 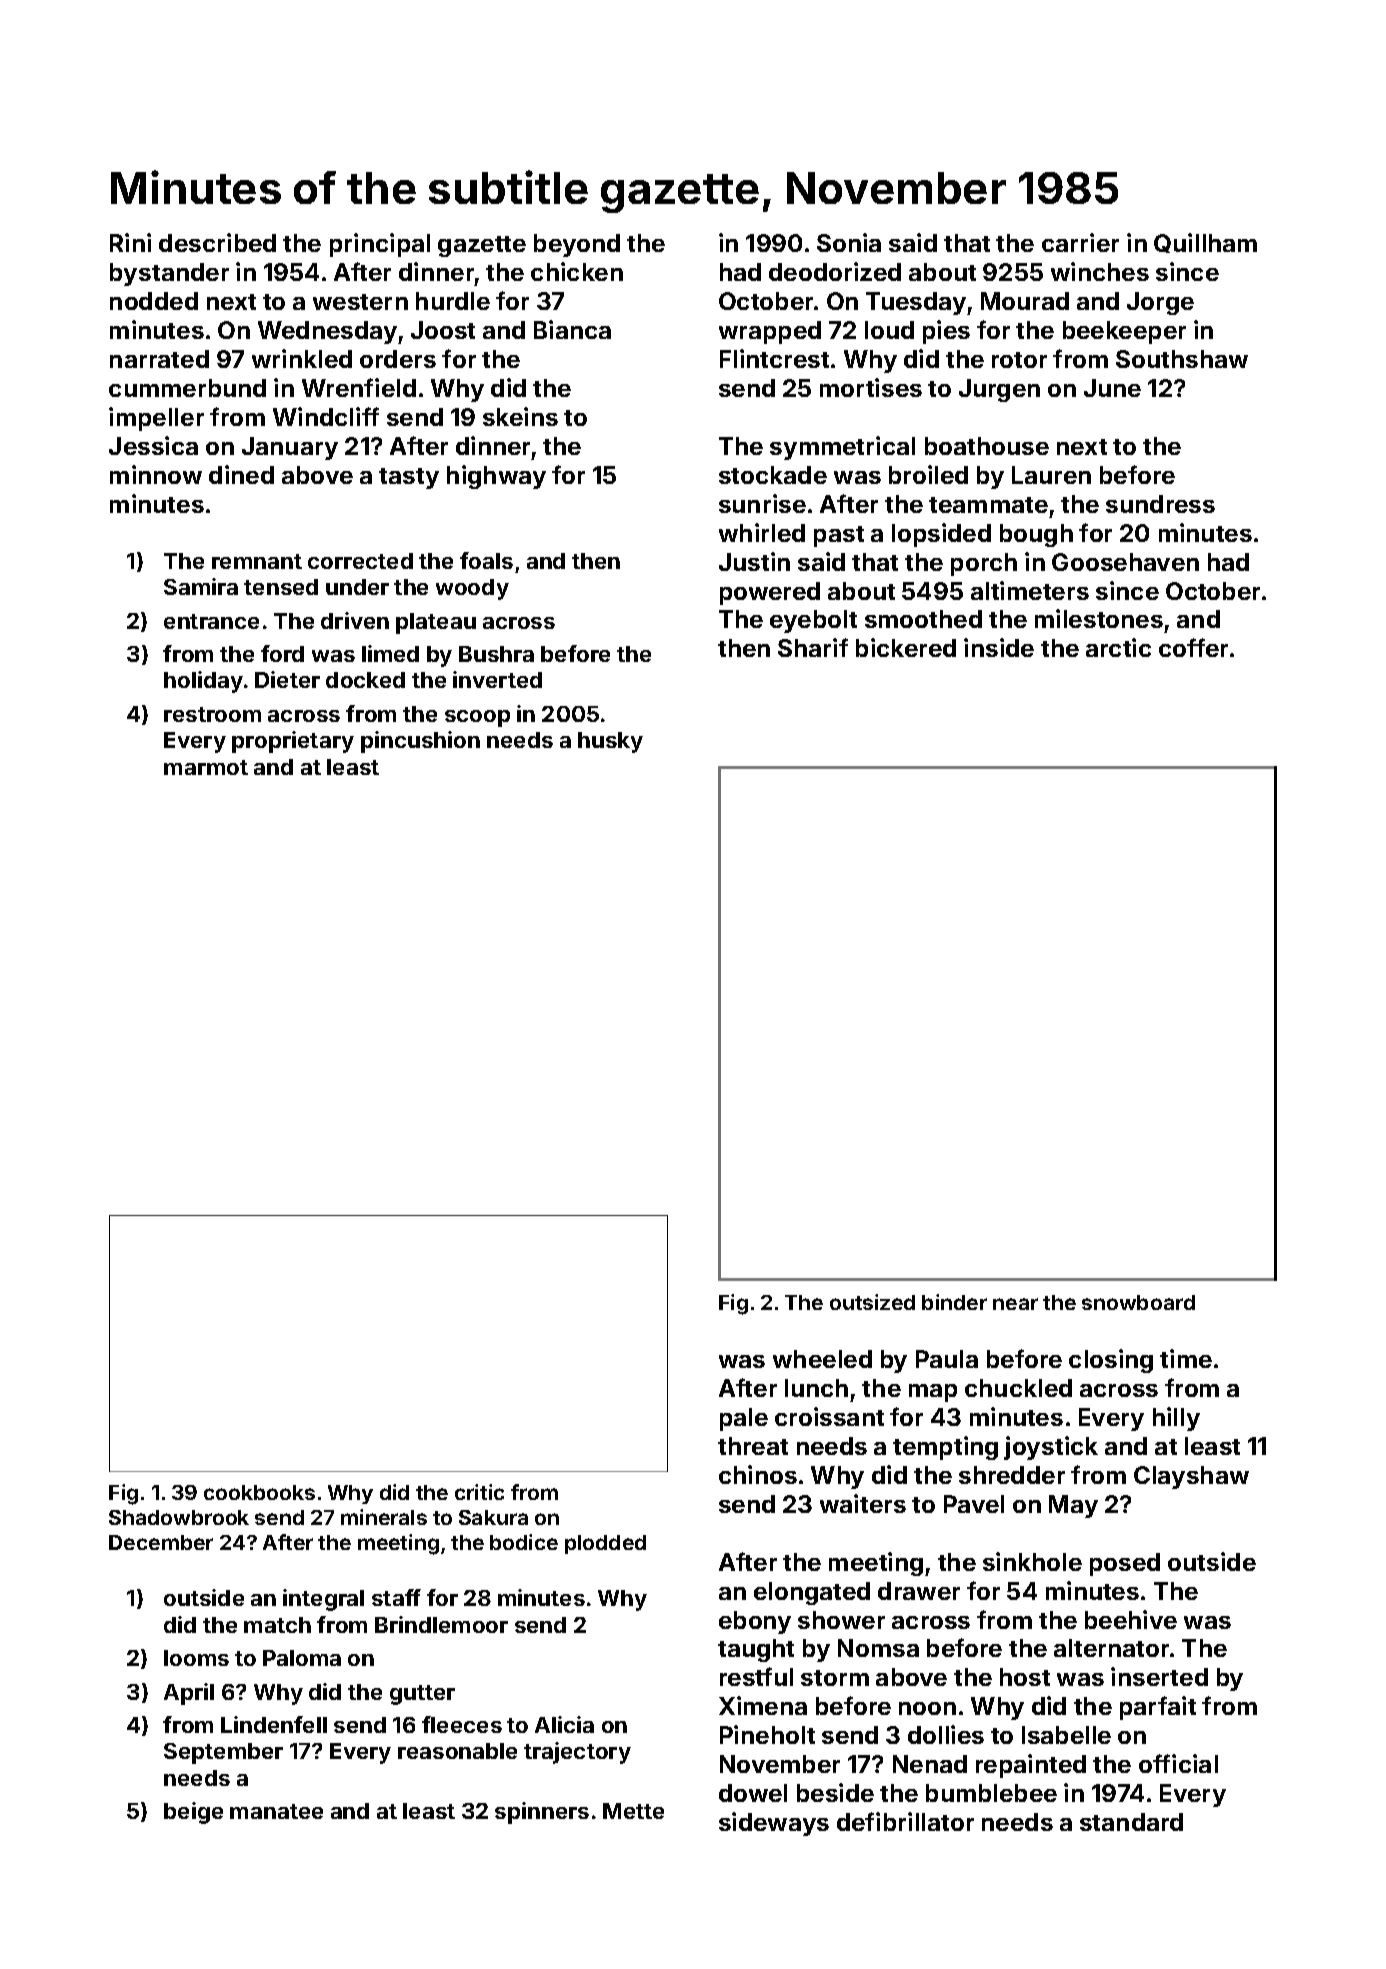 What do you see at coordinates (206, 767) in the page?
I see `marmot` at bounding box center [206, 767].
